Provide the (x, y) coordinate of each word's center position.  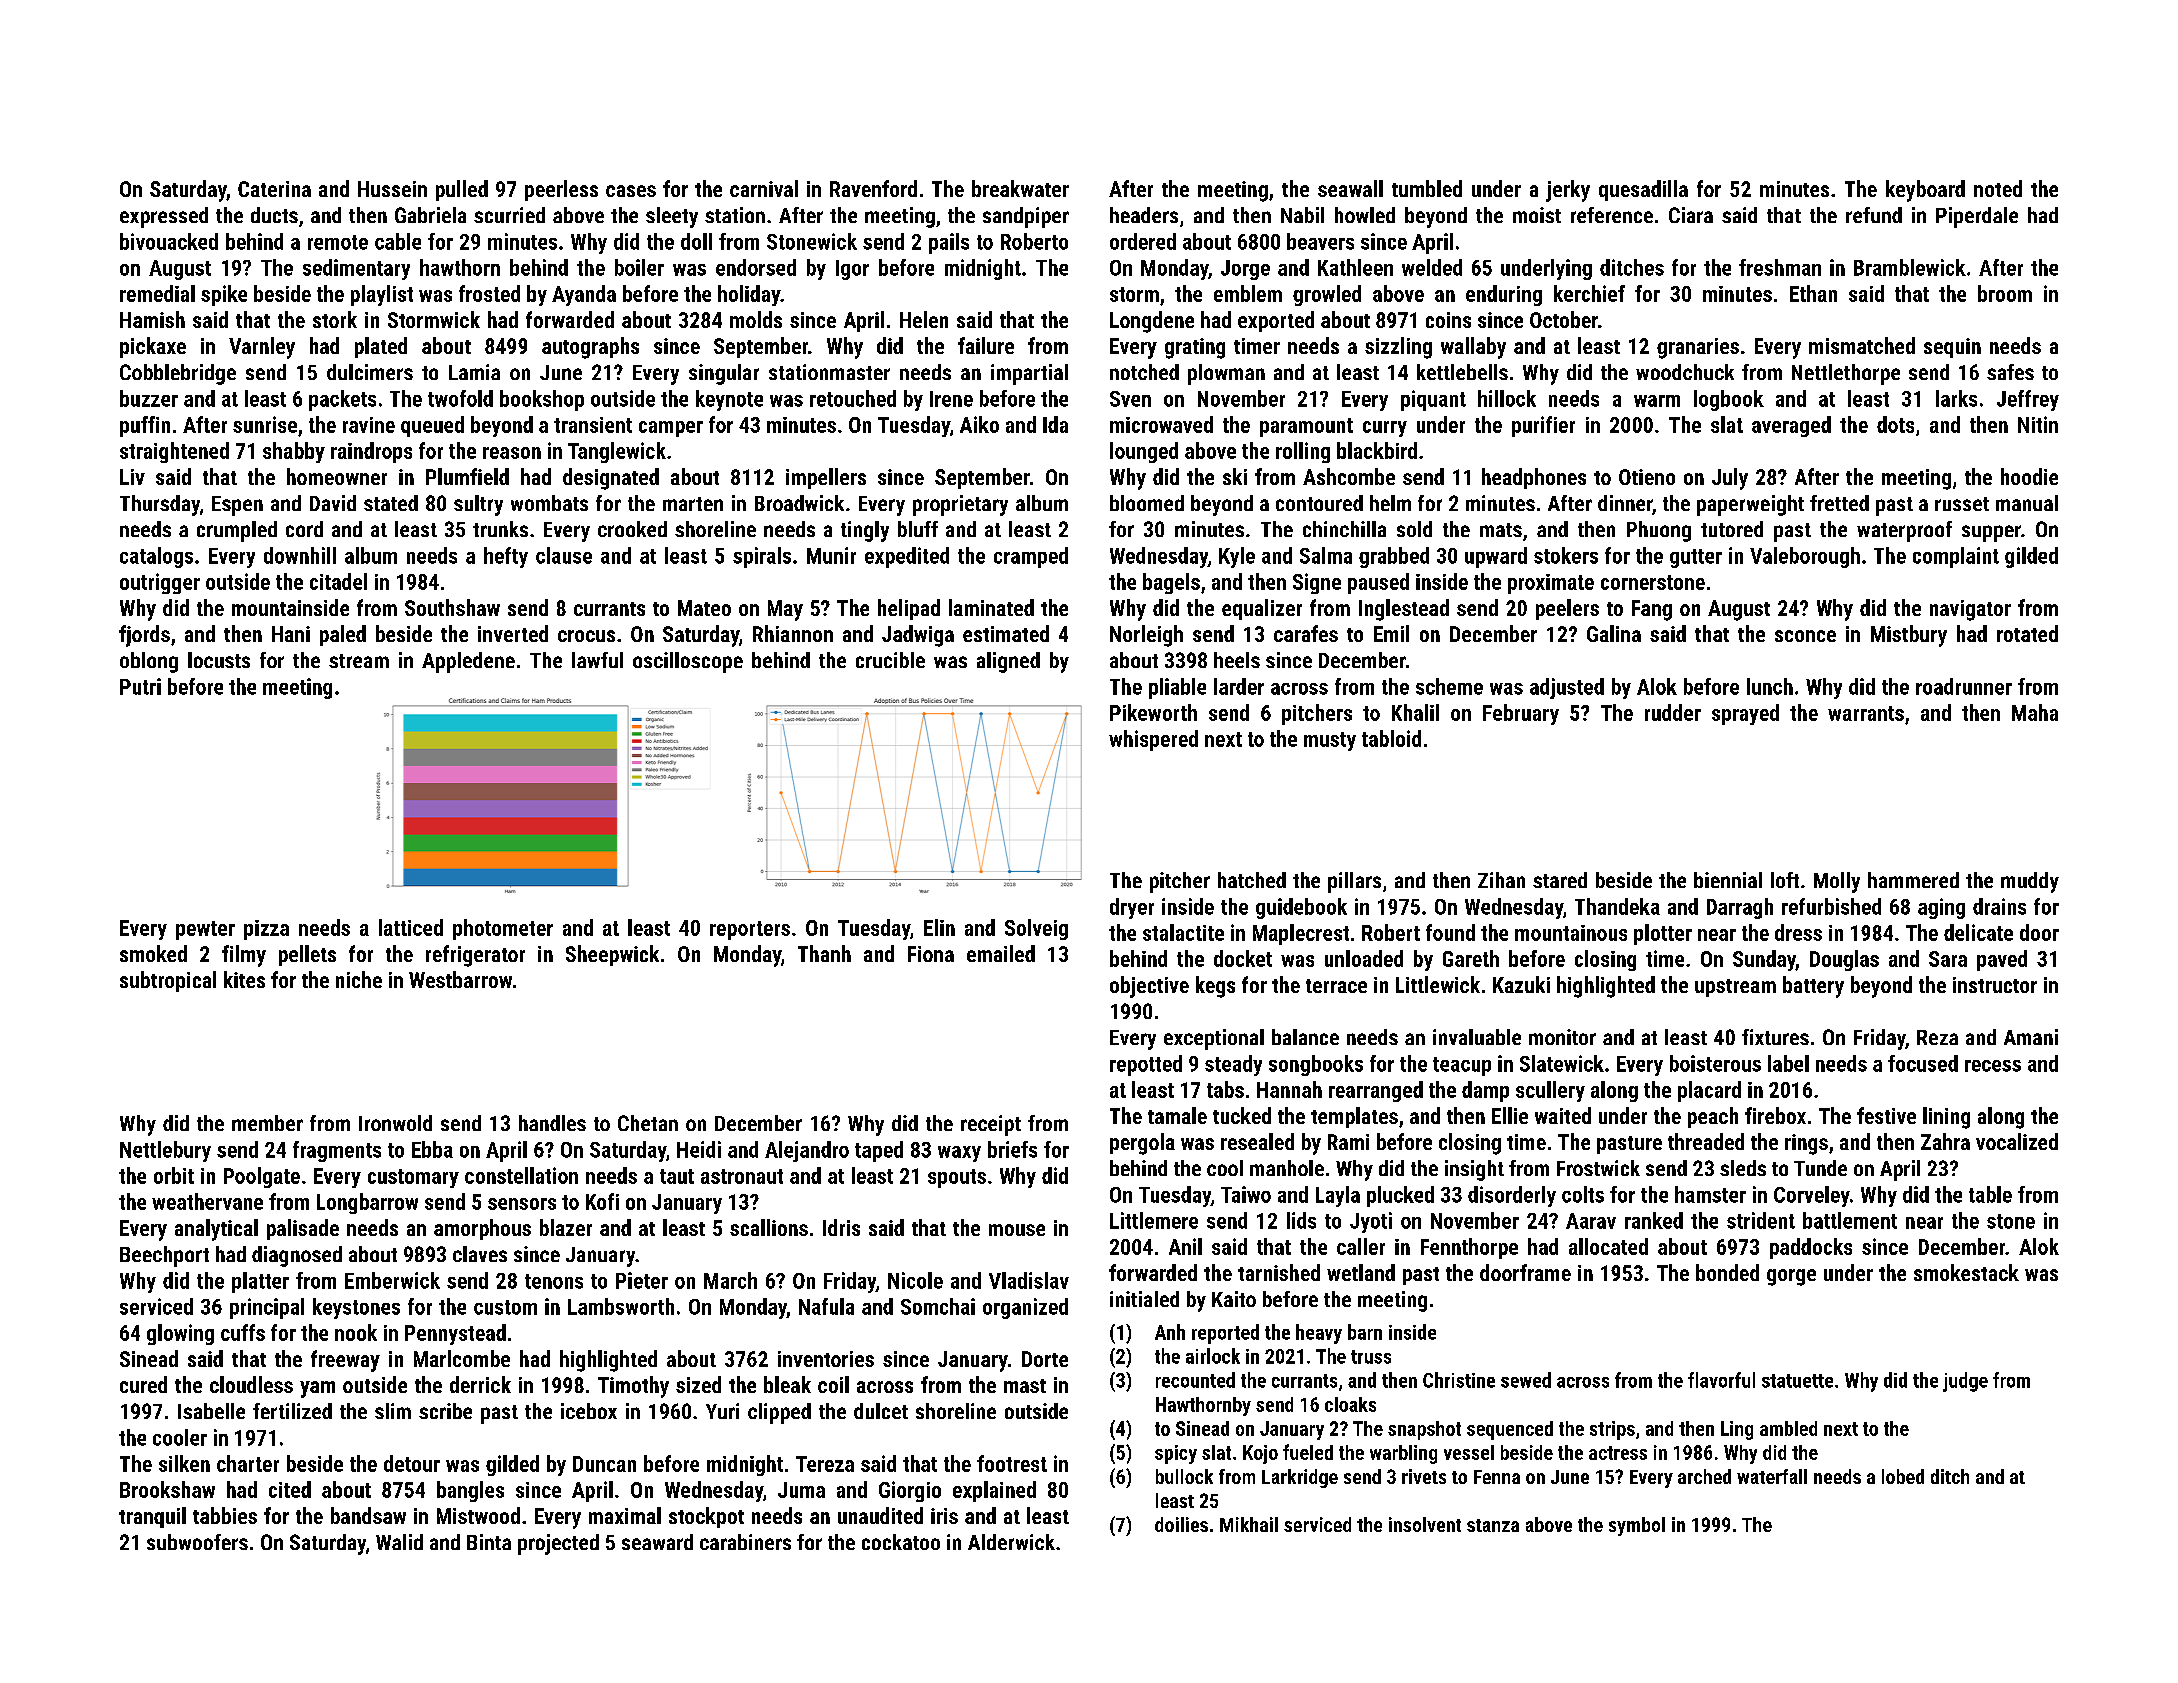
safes (2010, 372)
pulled (462, 190)
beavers (1320, 241)
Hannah (1289, 1089)
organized (1025, 1308)
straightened (174, 452)
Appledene (468, 662)
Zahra (1945, 1141)
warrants (1866, 713)
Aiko (979, 424)
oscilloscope (688, 662)
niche (359, 979)
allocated (1608, 1246)
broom (2005, 293)
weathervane (207, 1201)
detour (412, 1463)
